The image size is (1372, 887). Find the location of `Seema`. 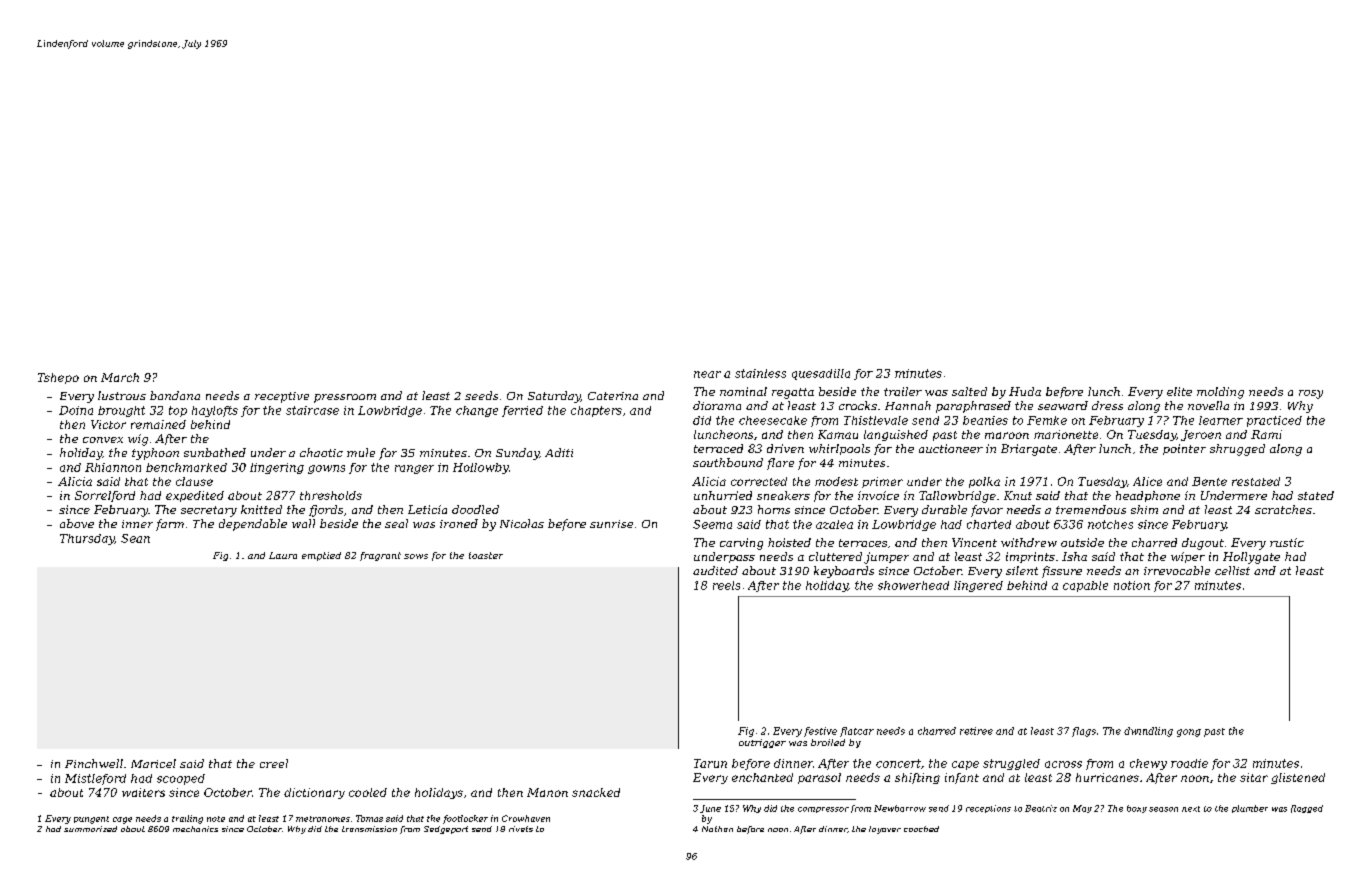

Seema is located at coordinates (712, 524).
